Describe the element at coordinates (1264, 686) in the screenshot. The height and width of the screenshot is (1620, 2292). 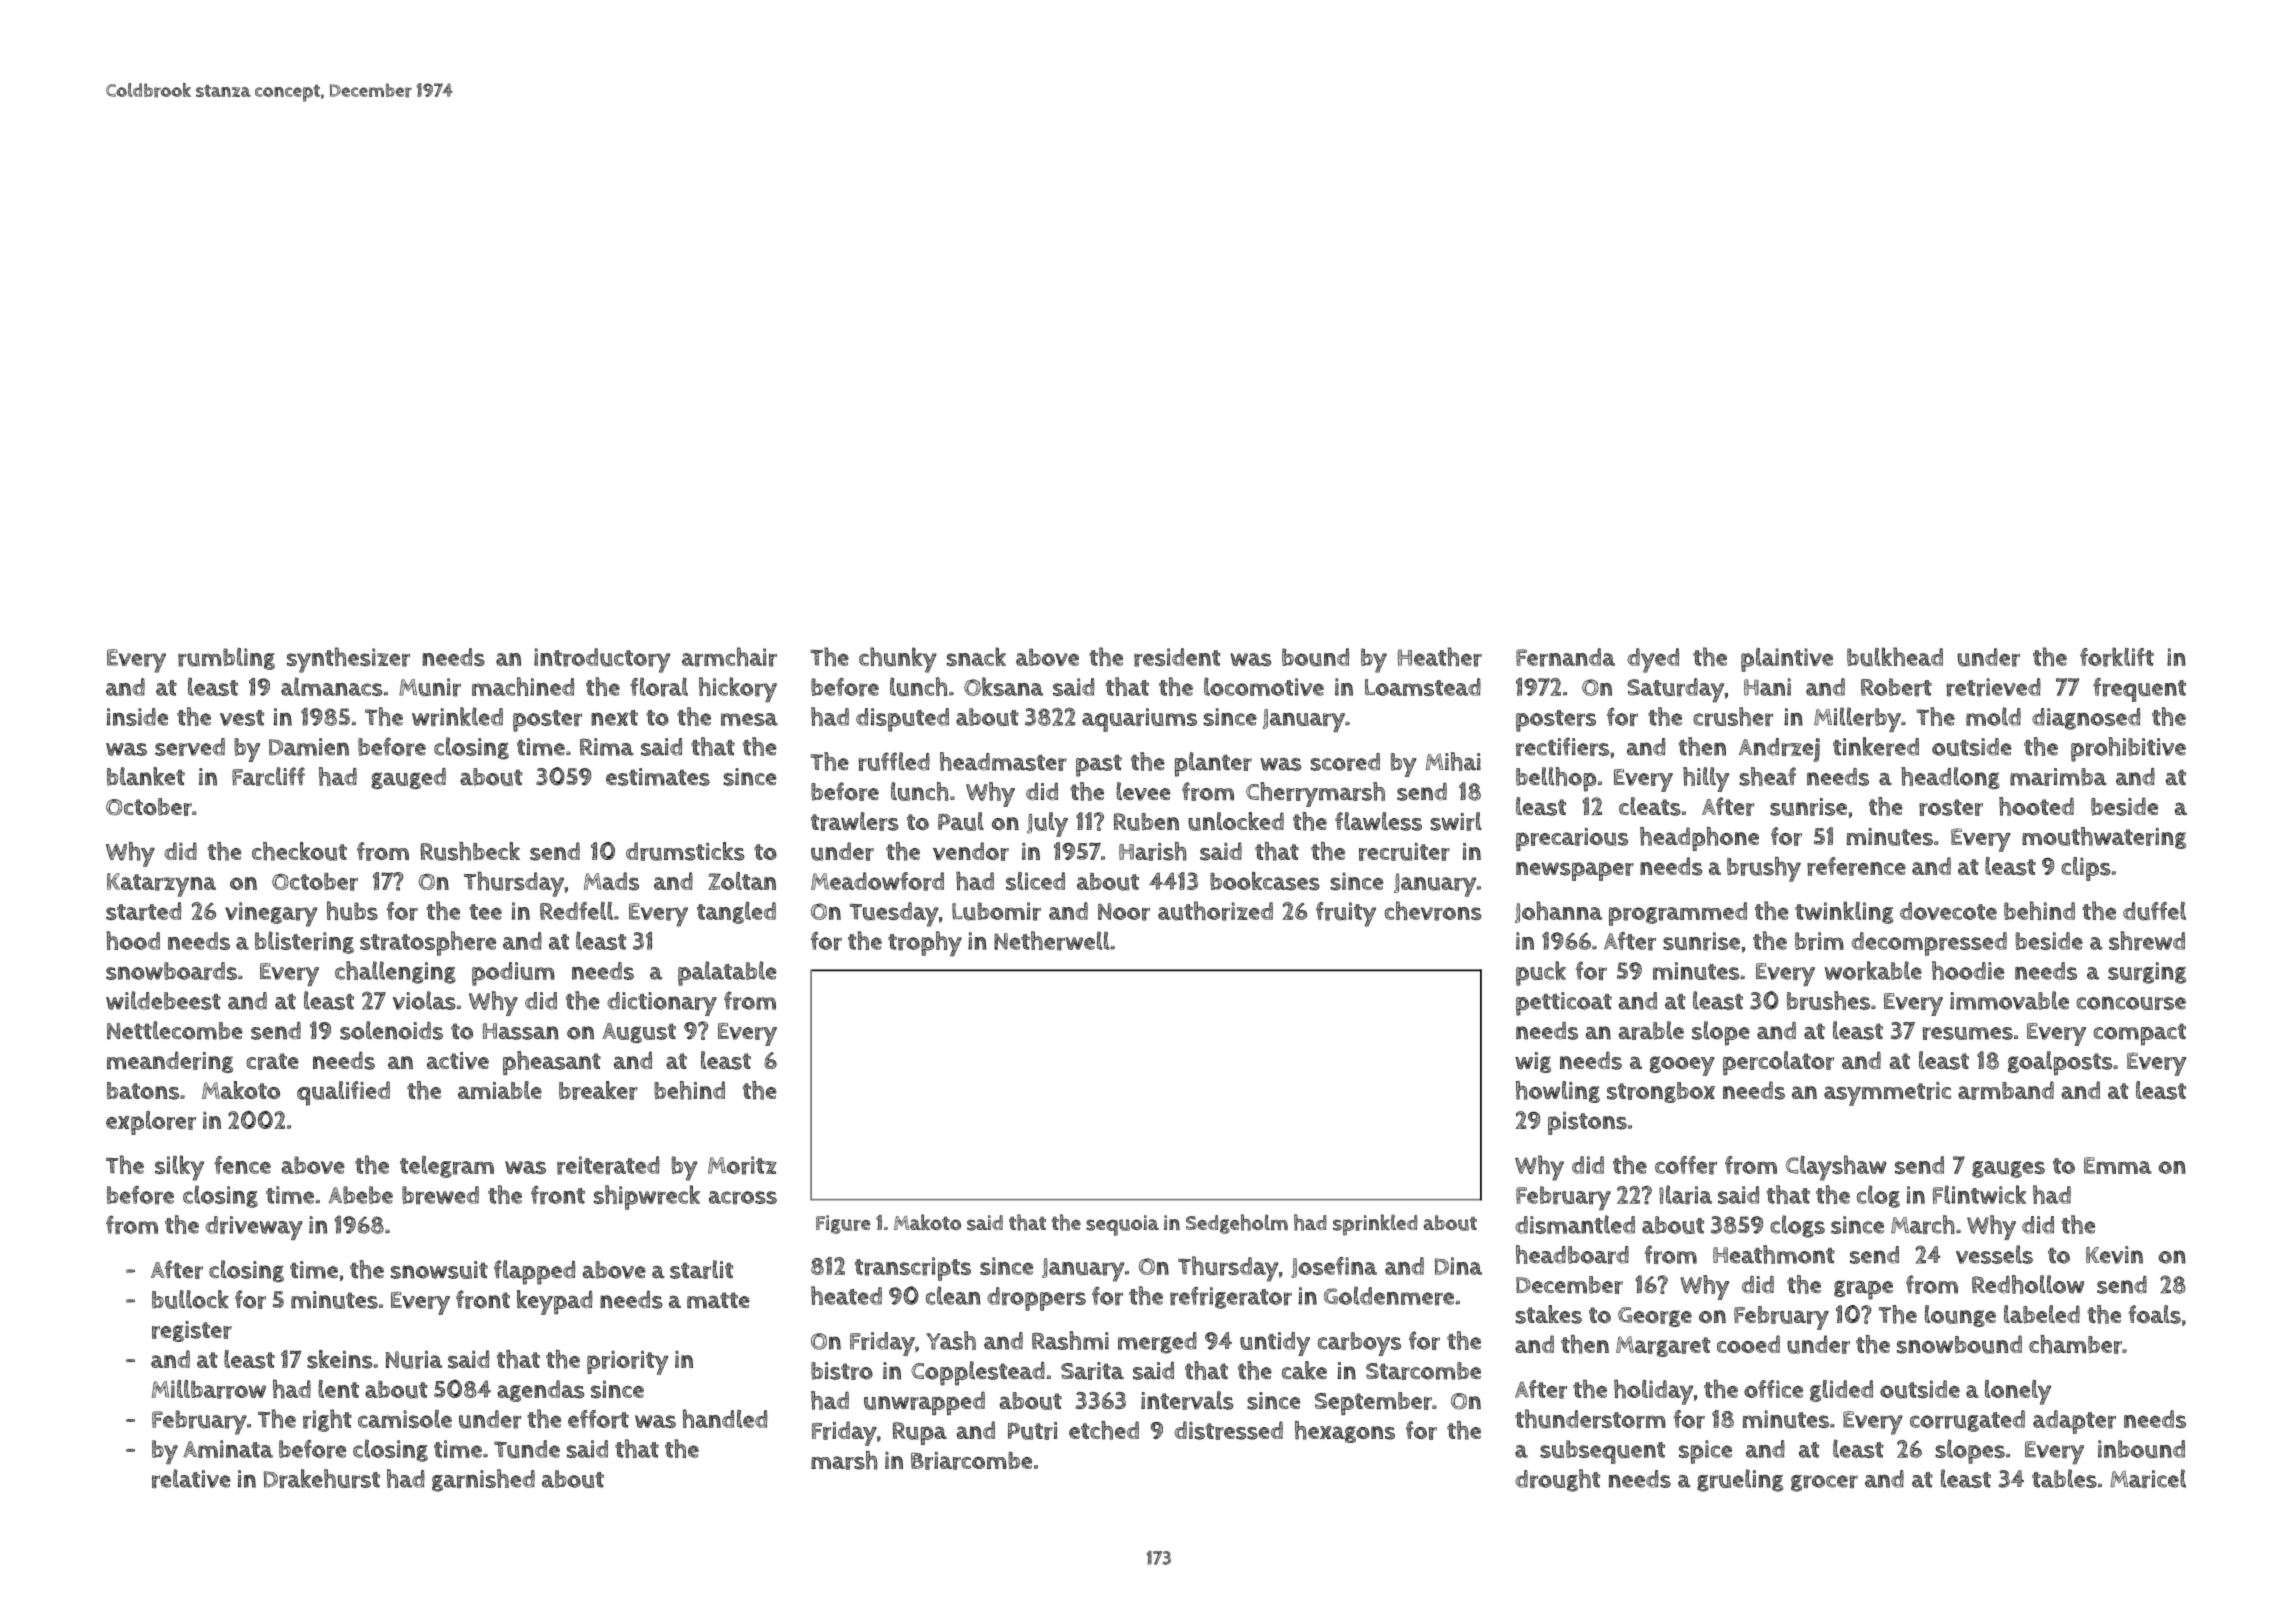
I see `locomotive` at that location.
